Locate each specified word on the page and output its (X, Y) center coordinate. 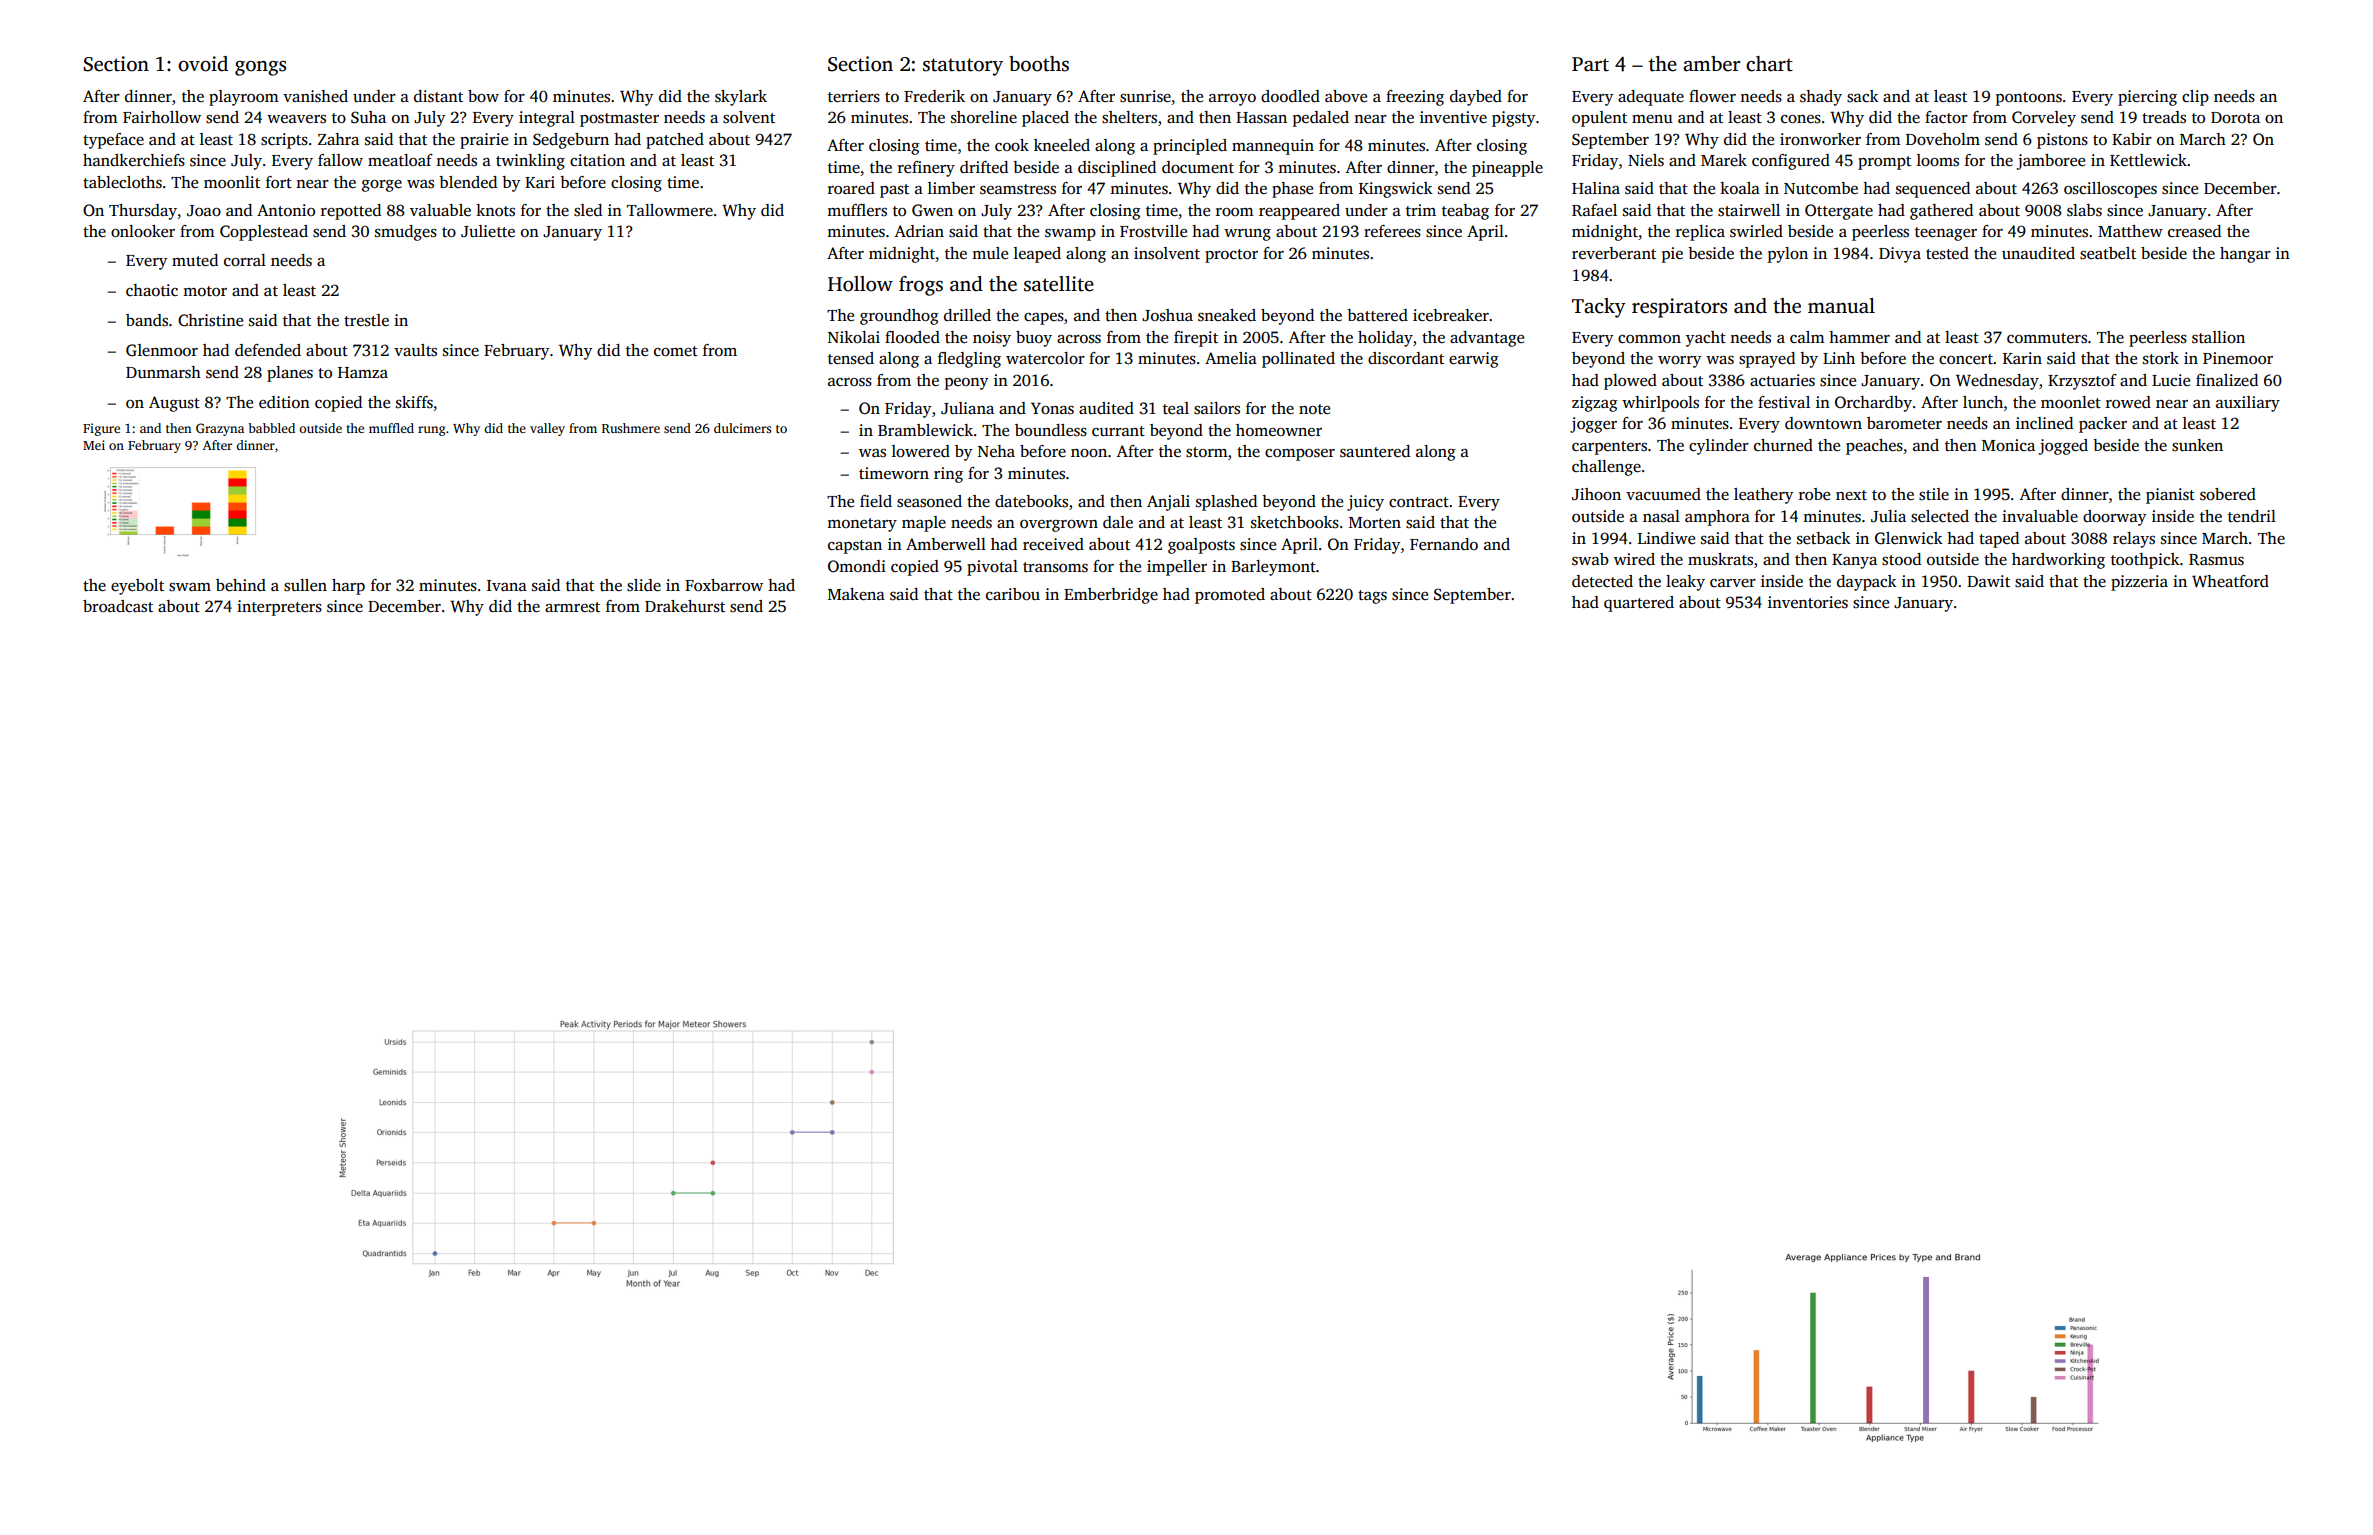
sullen (305, 585)
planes (290, 374)
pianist (2170, 496)
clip (2195, 98)
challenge (1606, 468)
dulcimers (742, 428)
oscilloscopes (2110, 190)
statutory (963, 67)
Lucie (2171, 380)
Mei (94, 445)
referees (1392, 231)
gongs (260, 68)
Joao (204, 211)
